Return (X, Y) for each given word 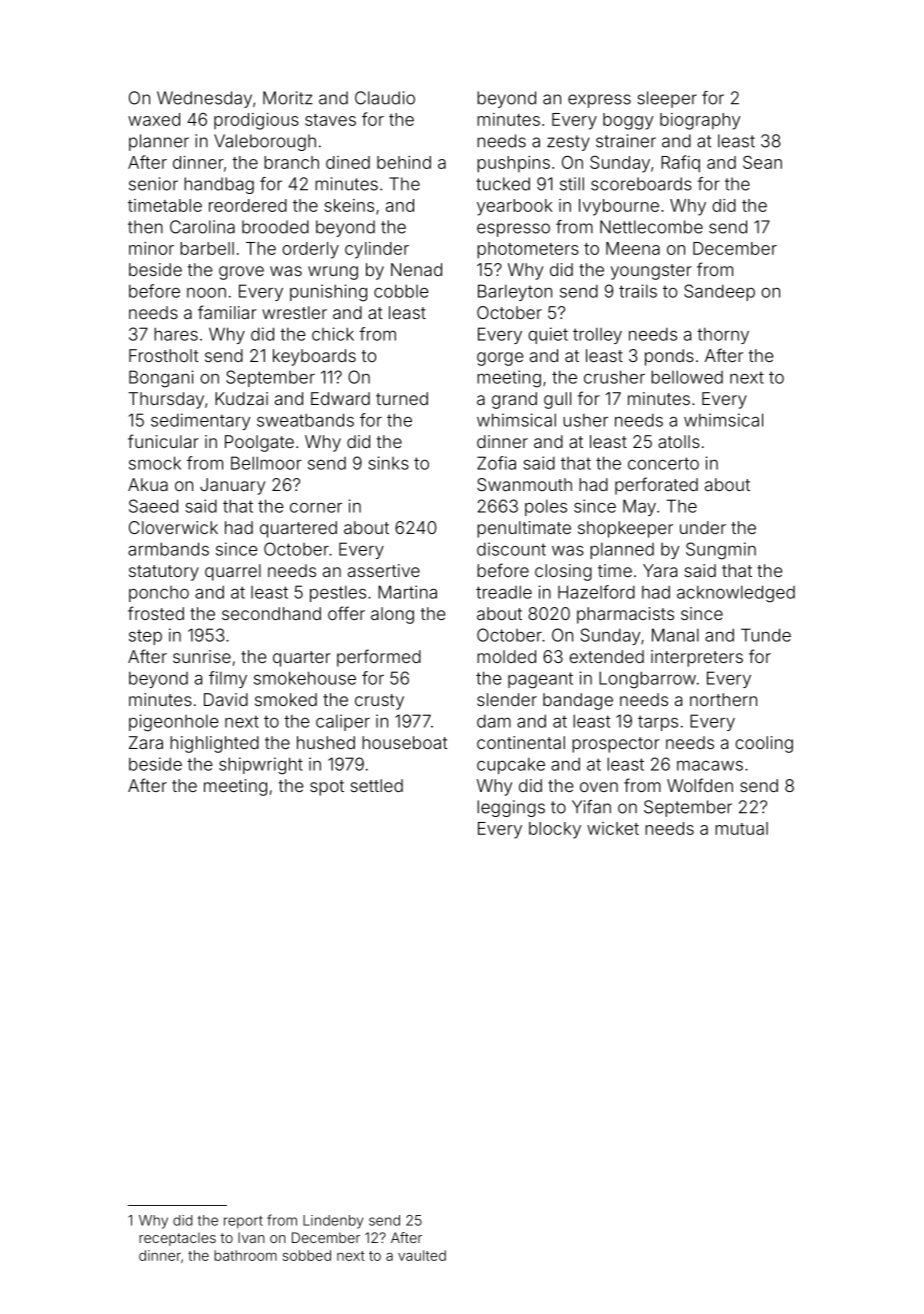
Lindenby (333, 1222)
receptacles (177, 1239)
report (243, 1222)
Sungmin (721, 551)
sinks (388, 463)
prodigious (256, 121)
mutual (741, 828)
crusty (379, 702)
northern (723, 699)
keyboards (314, 357)
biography (700, 121)
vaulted (422, 1255)
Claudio (385, 98)
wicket (613, 828)
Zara (146, 742)
